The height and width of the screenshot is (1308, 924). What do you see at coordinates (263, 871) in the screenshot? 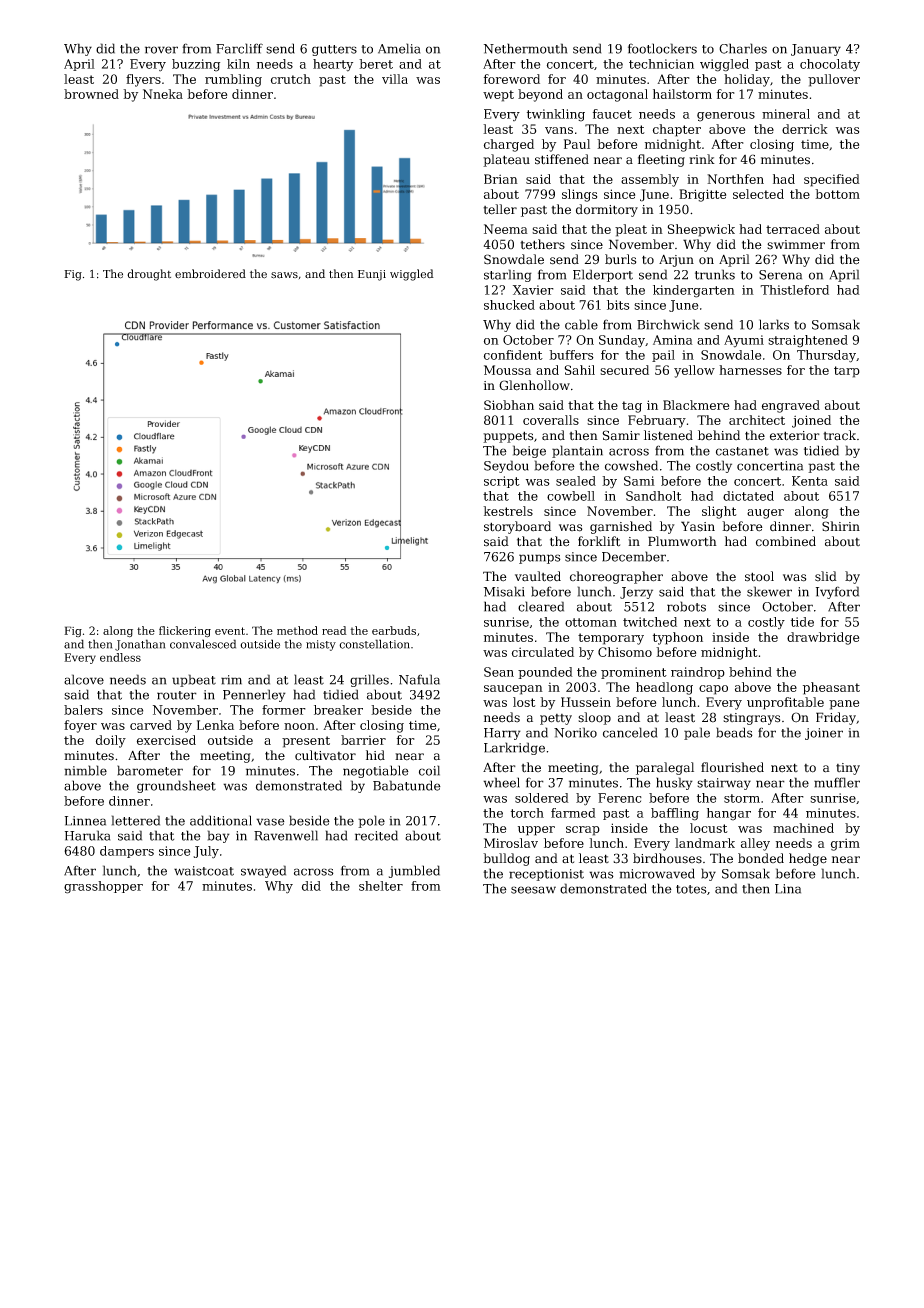
I see `swayed` at bounding box center [263, 871].
